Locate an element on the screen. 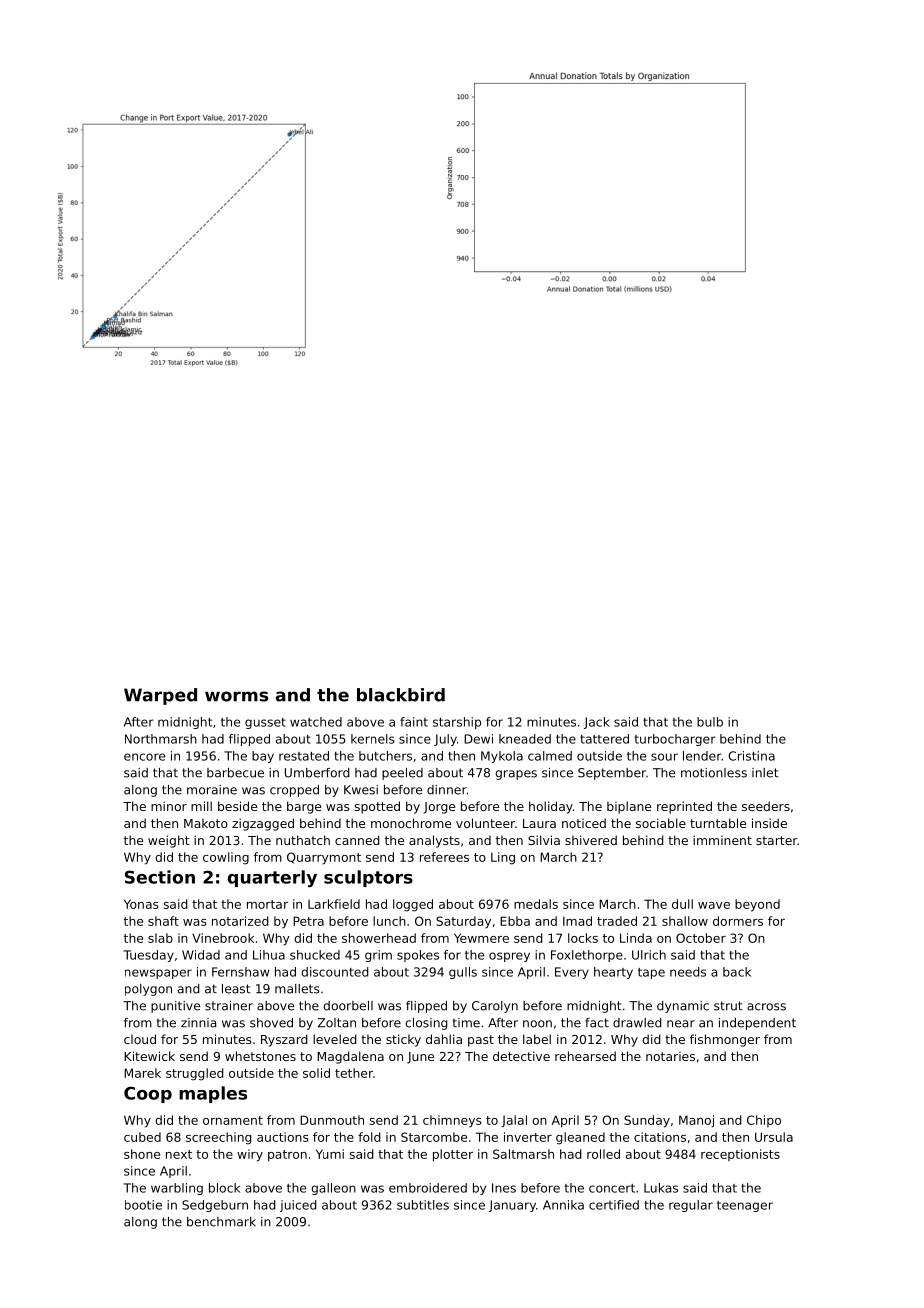 This screenshot has width=924, height=1308. lunch is located at coordinates (389, 921).
